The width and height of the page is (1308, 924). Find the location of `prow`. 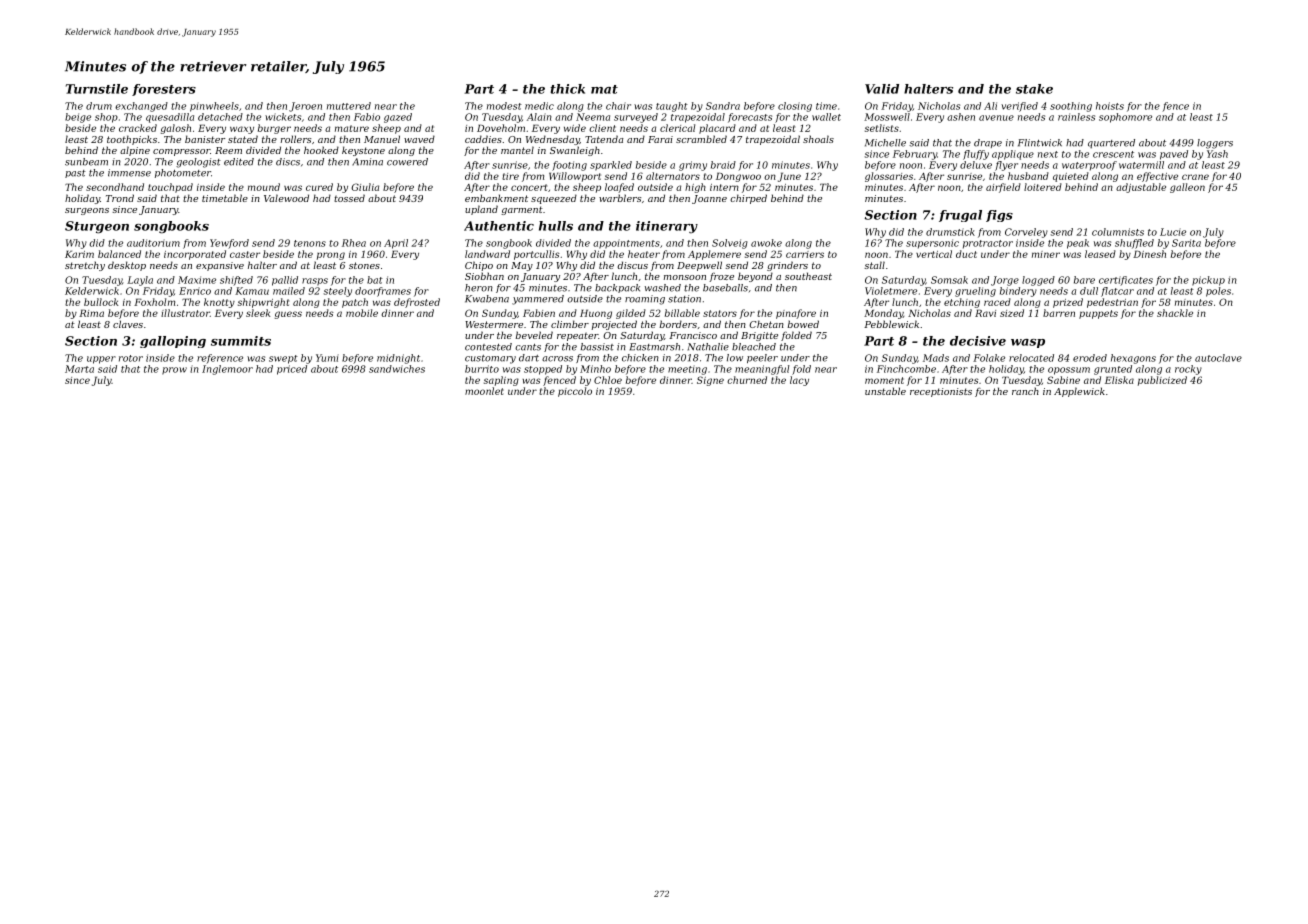

prow is located at coordinates (174, 371).
